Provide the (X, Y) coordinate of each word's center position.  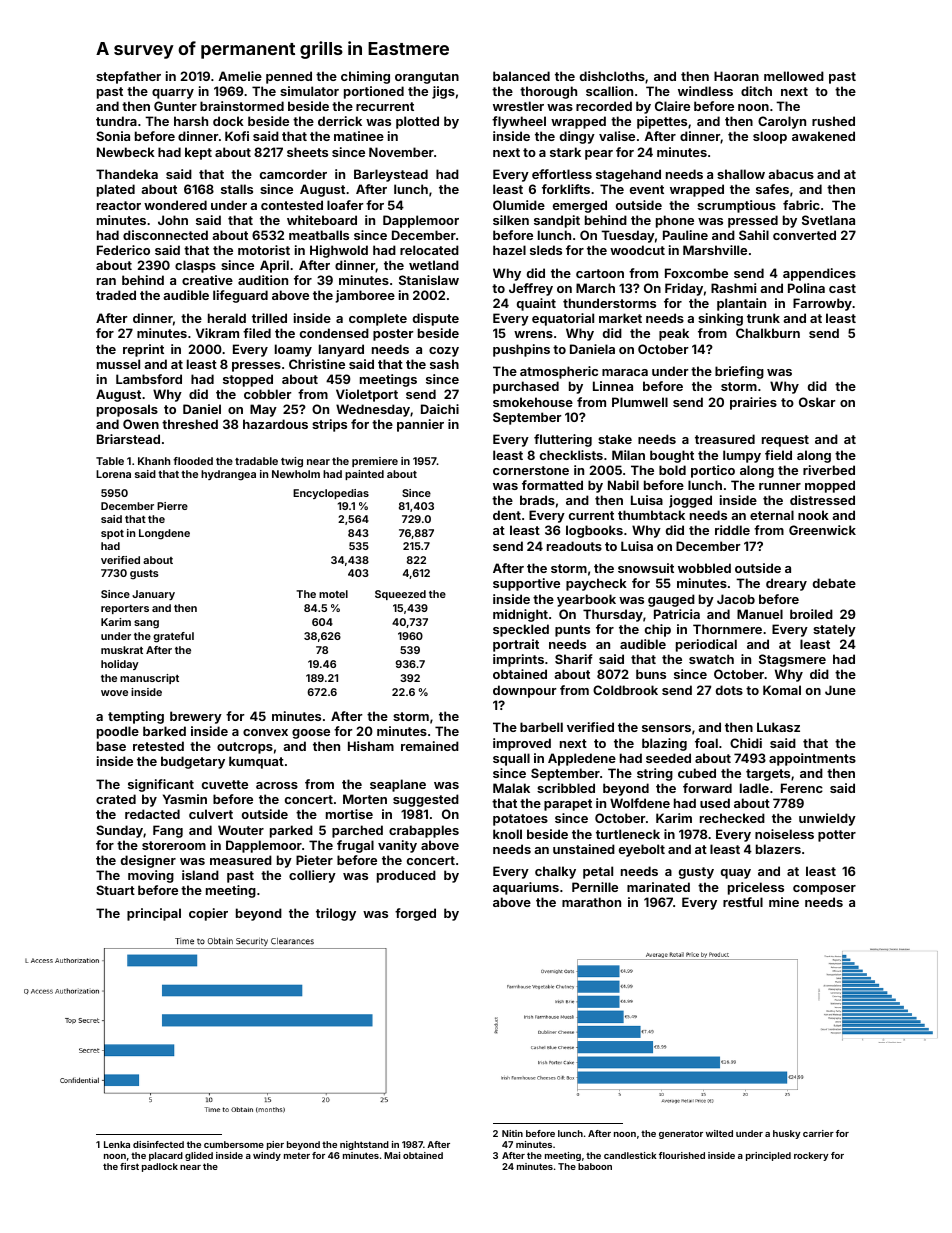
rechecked (732, 818)
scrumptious (736, 206)
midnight (520, 615)
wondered (175, 205)
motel (333, 594)
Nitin (512, 1133)
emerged (580, 206)
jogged (690, 501)
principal (154, 914)
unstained (584, 849)
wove (114, 693)
